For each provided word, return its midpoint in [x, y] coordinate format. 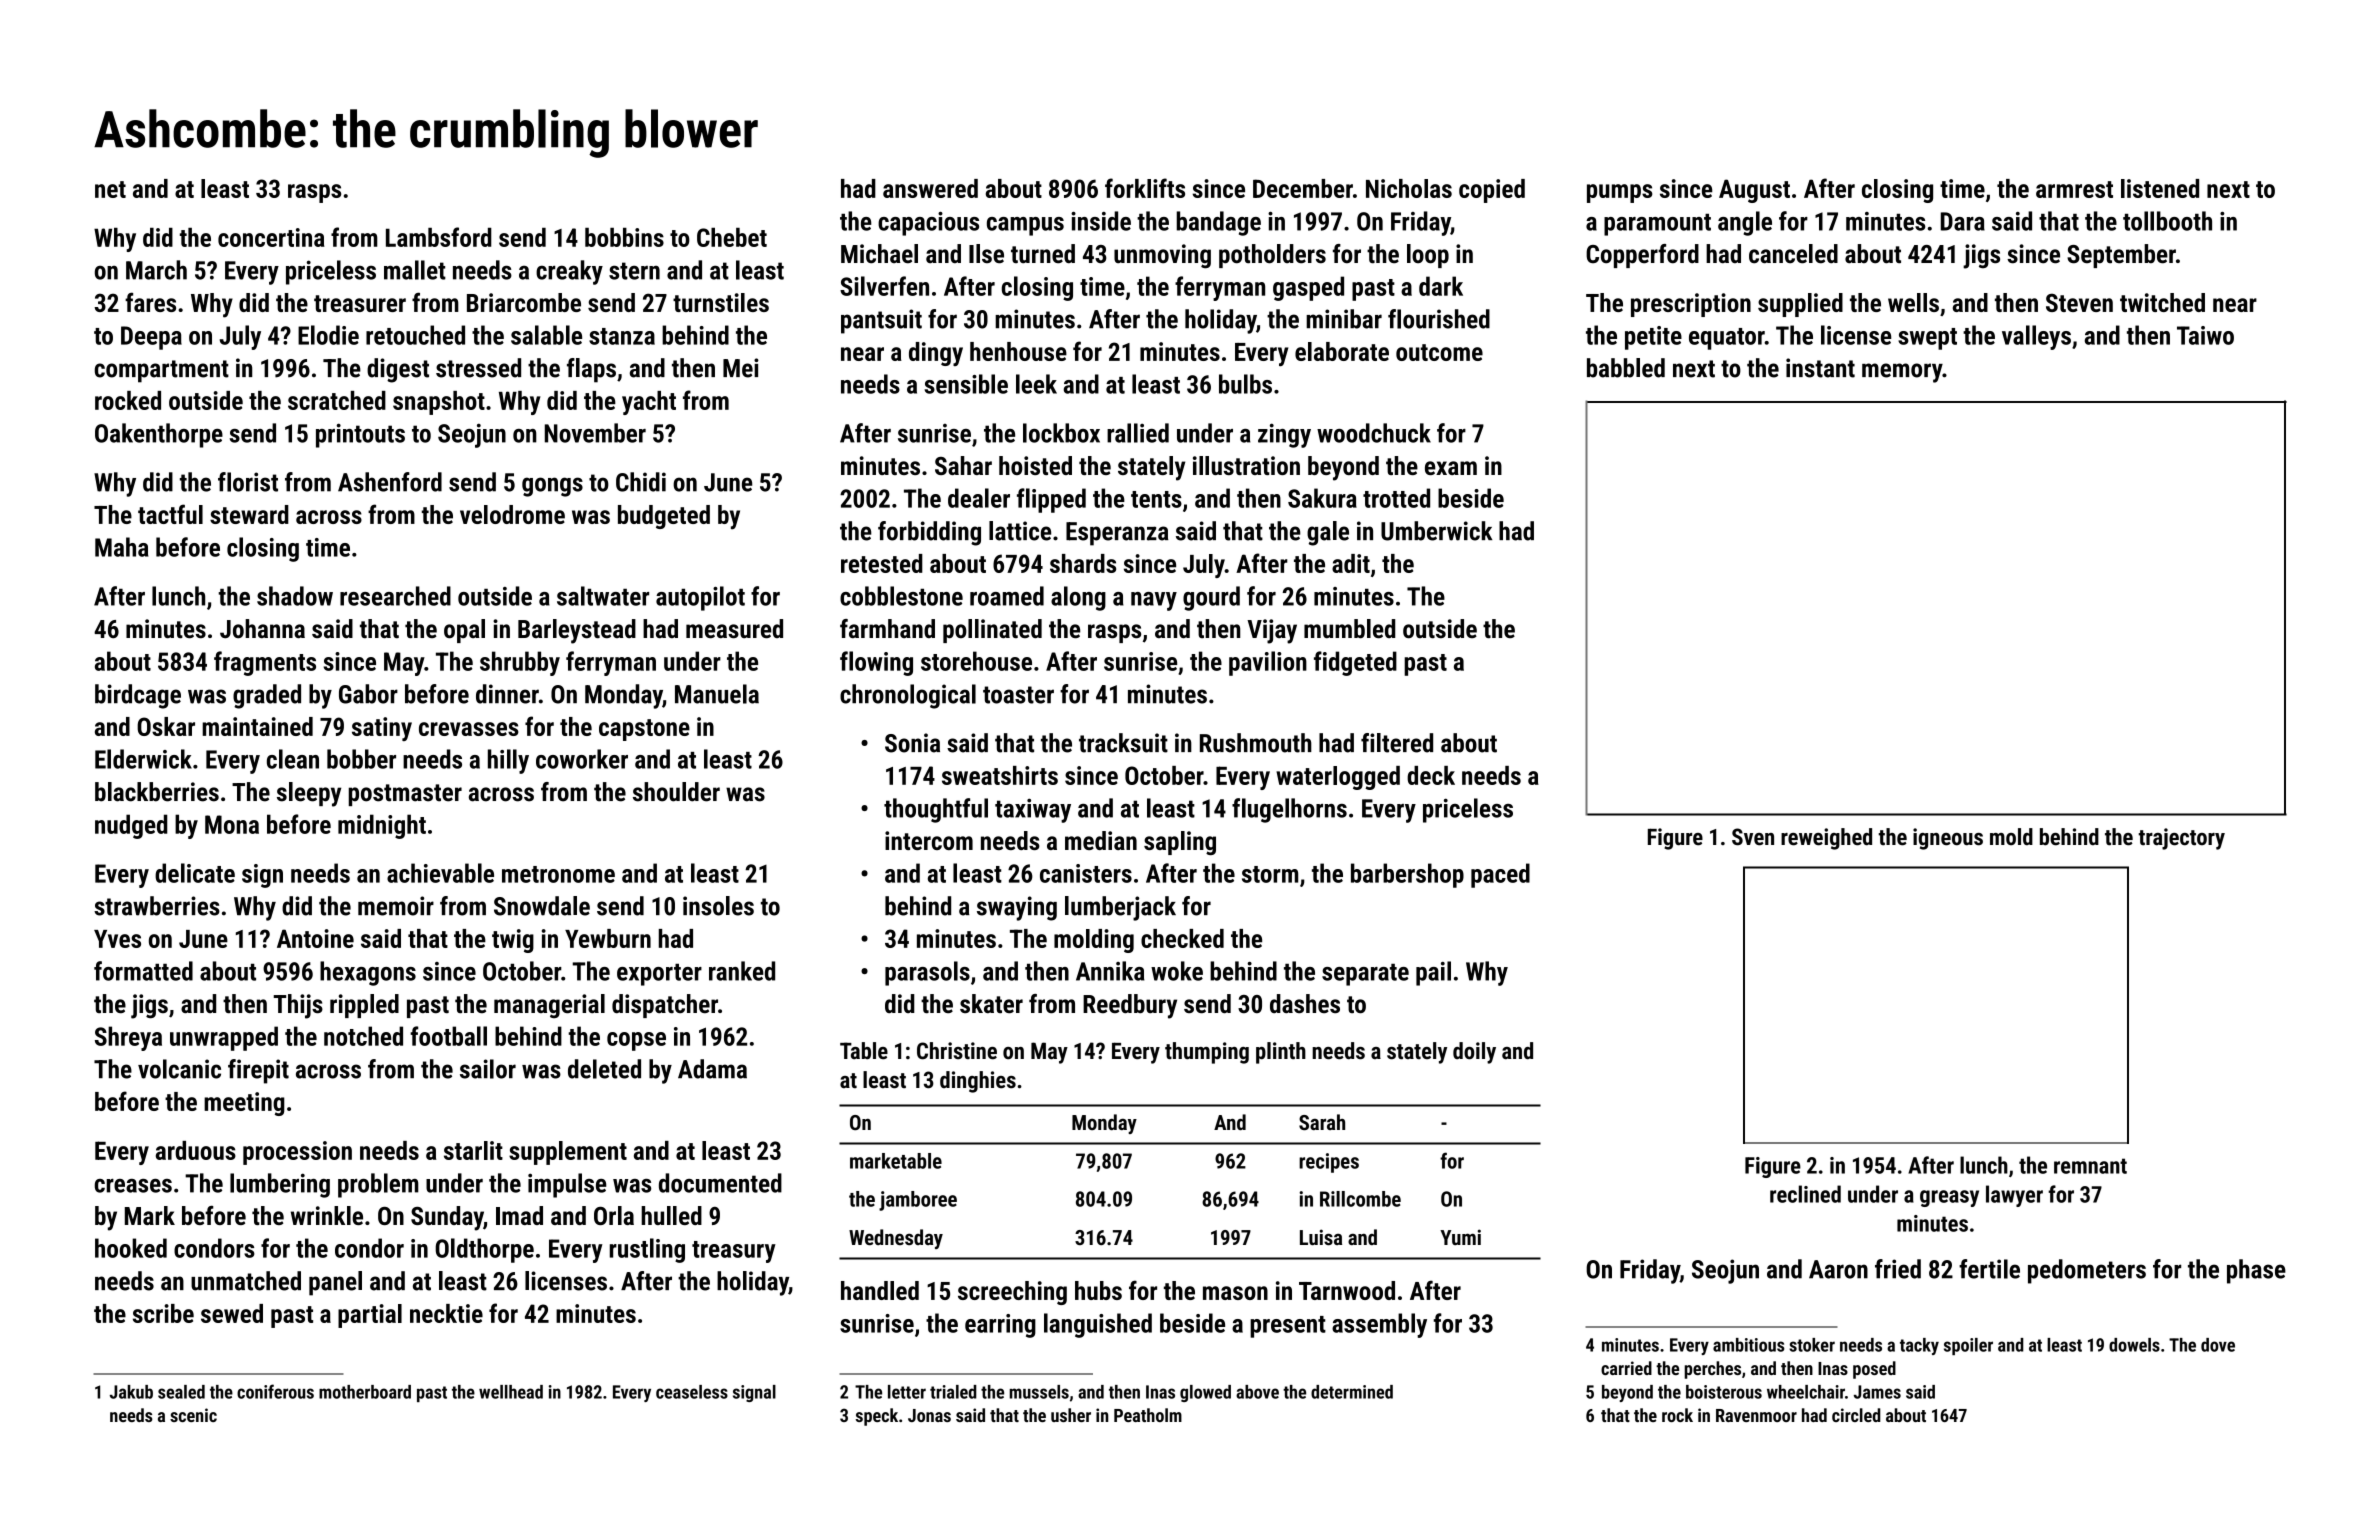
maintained [257, 726]
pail [1433, 973]
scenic [193, 1415]
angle [1745, 223]
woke [1177, 971]
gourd [1211, 598]
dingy [936, 354]
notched [363, 1036]
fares [150, 302]
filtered [1397, 743]
